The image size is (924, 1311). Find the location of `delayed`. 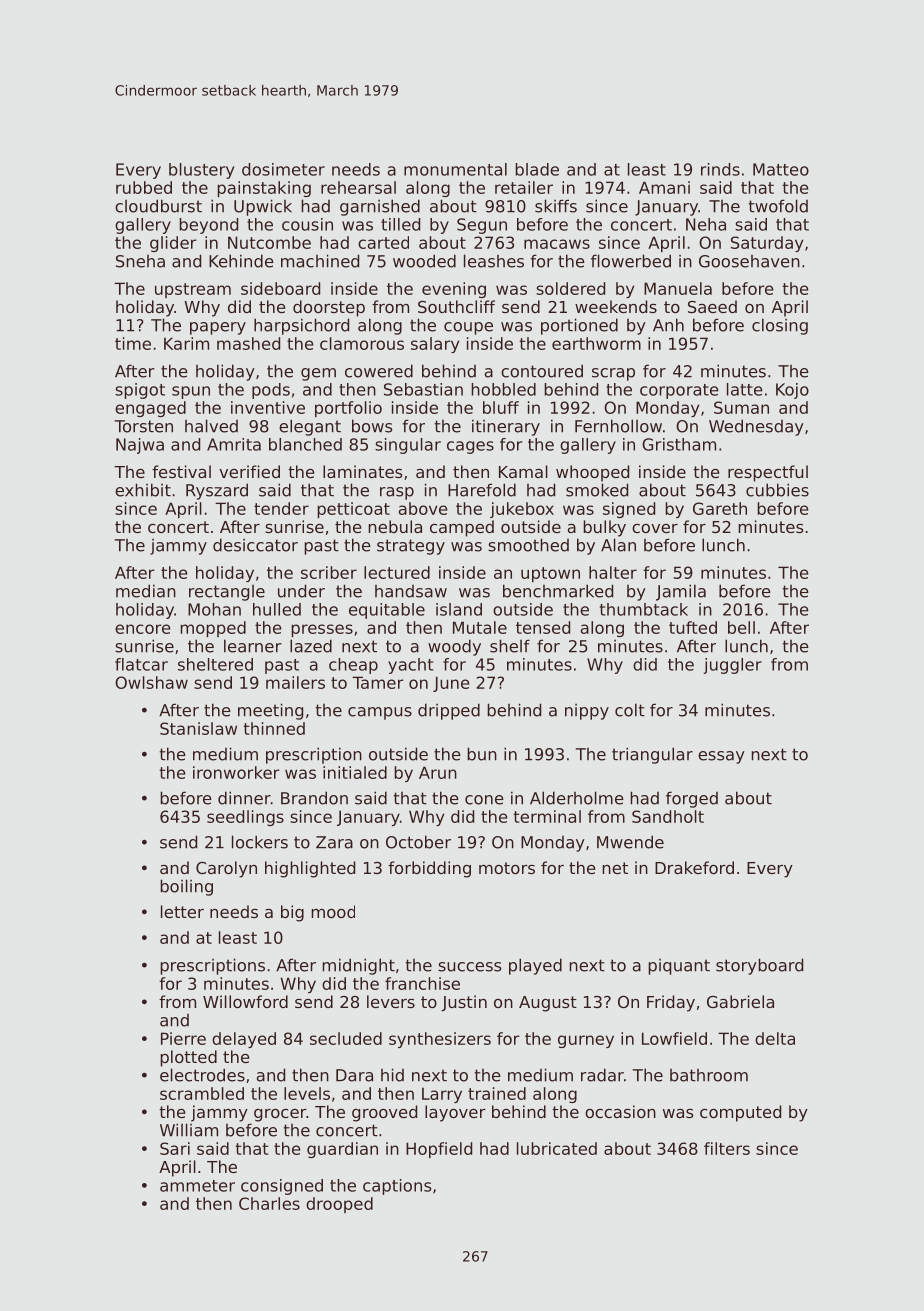

delayed is located at coordinates (244, 1040).
